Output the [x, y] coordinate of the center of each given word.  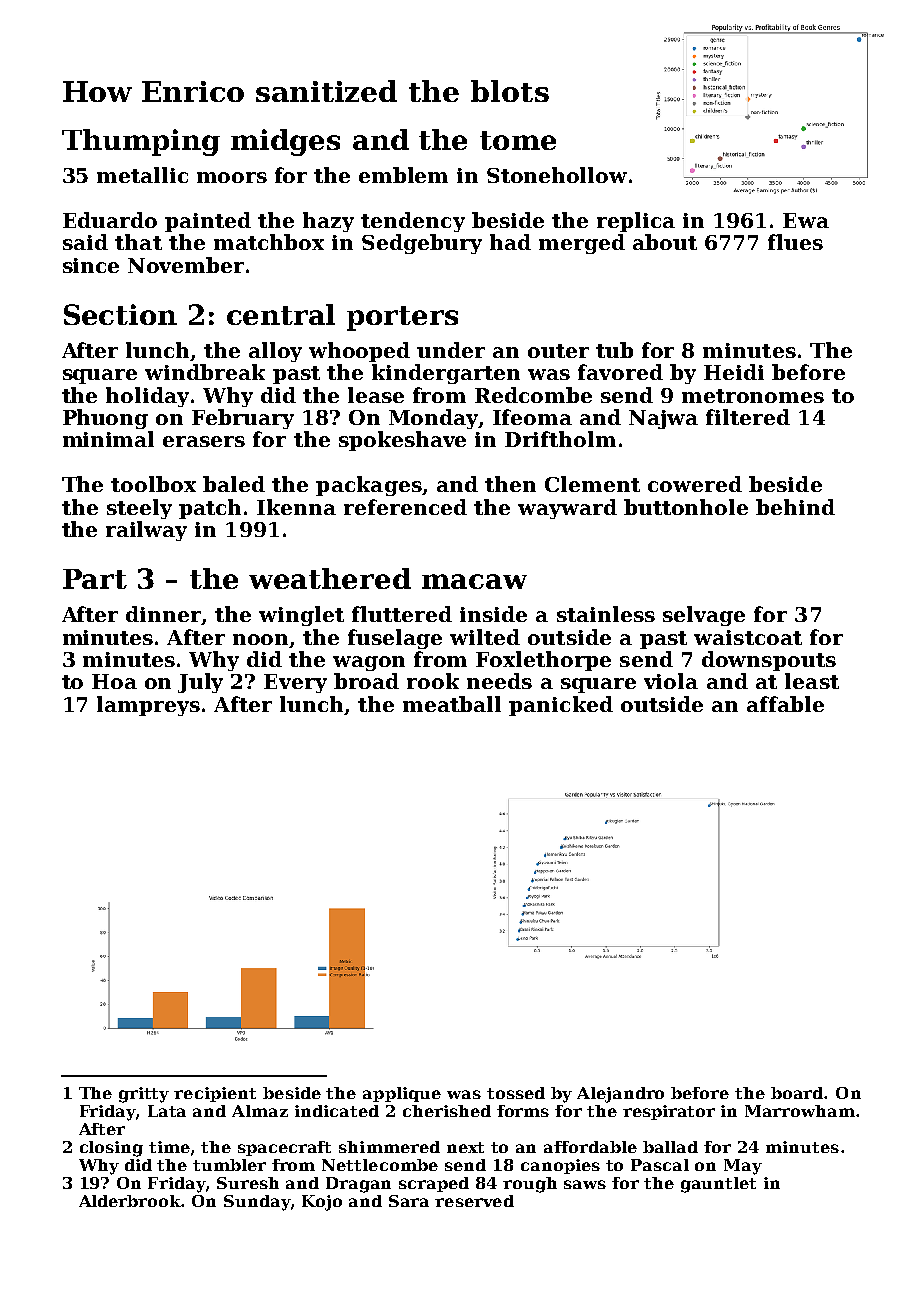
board [798, 1093]
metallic [142, 175]
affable [785, 704]
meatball [452, 704]
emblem [403, 175]
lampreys [148, 706]
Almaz [260, 1111]
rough [530, 1185]
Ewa [806, 220]
